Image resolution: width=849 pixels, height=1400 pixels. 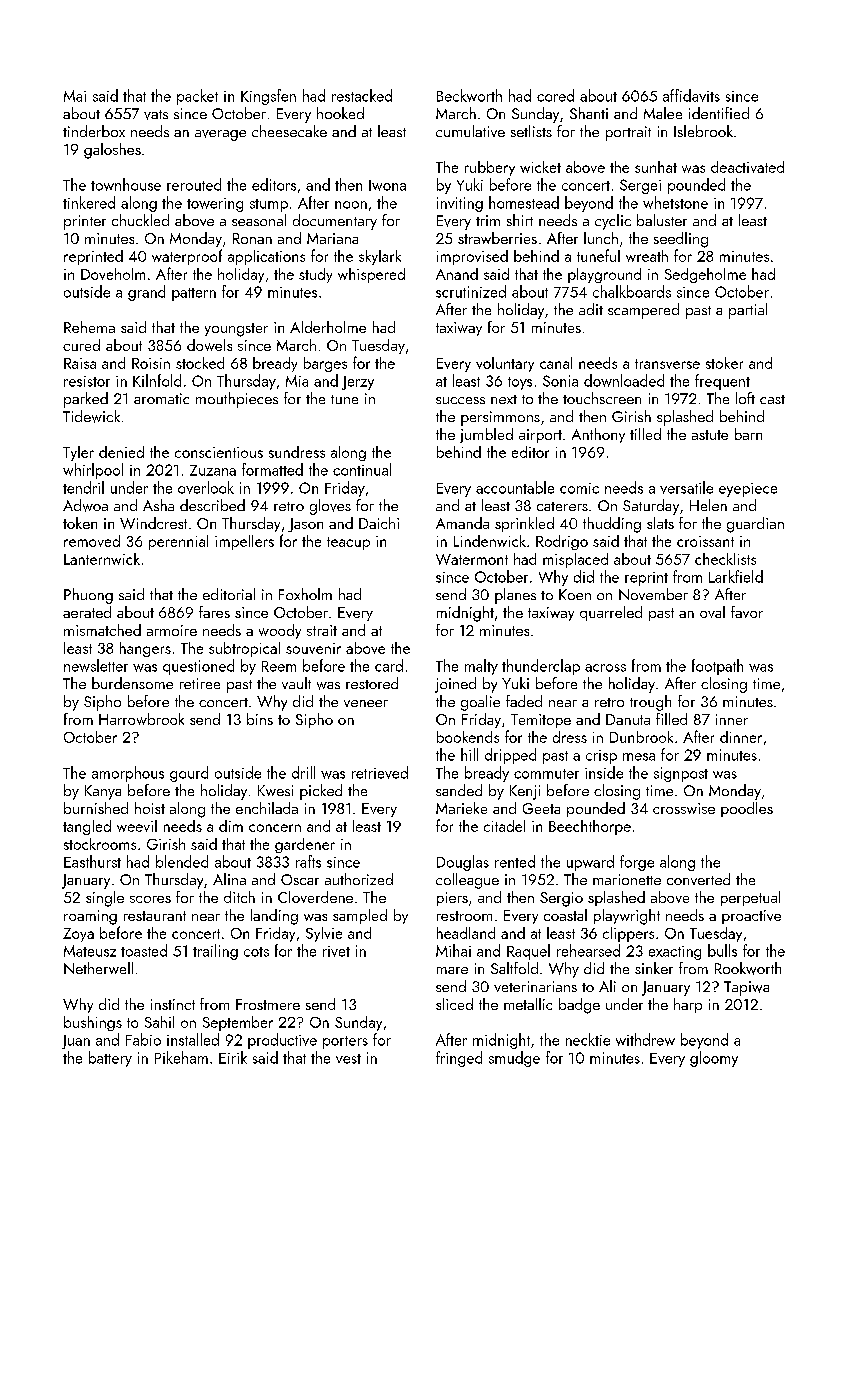 What do you see at coordinates (233, 1057) in the image?
I see `Eirik` at bounding box center [233, 1057].
